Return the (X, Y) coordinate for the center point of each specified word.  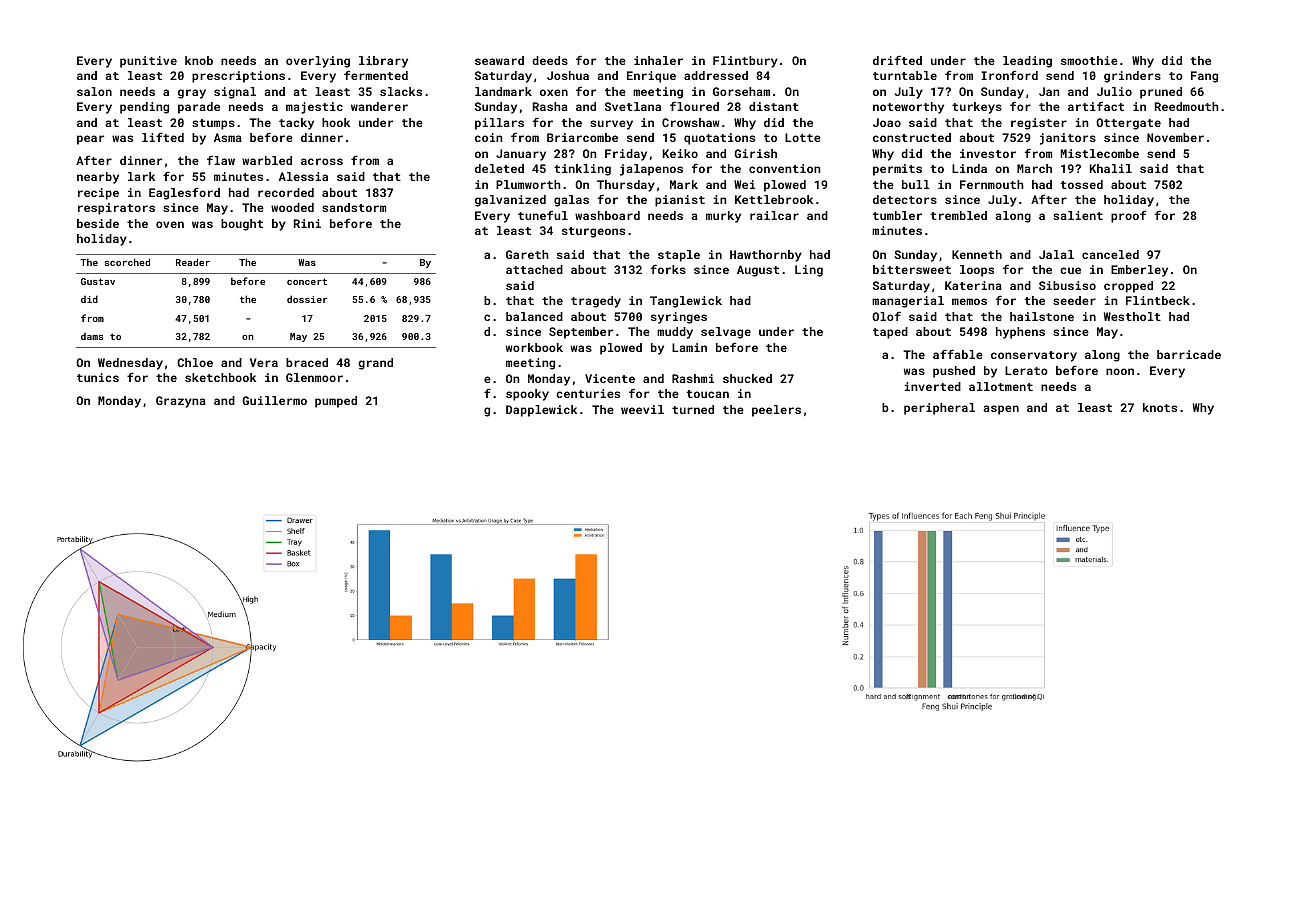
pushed (954, 372)
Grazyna (181, 402)
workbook (534, 347)
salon (94, 91)
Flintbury (745, 62)
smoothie (1089, 60)
